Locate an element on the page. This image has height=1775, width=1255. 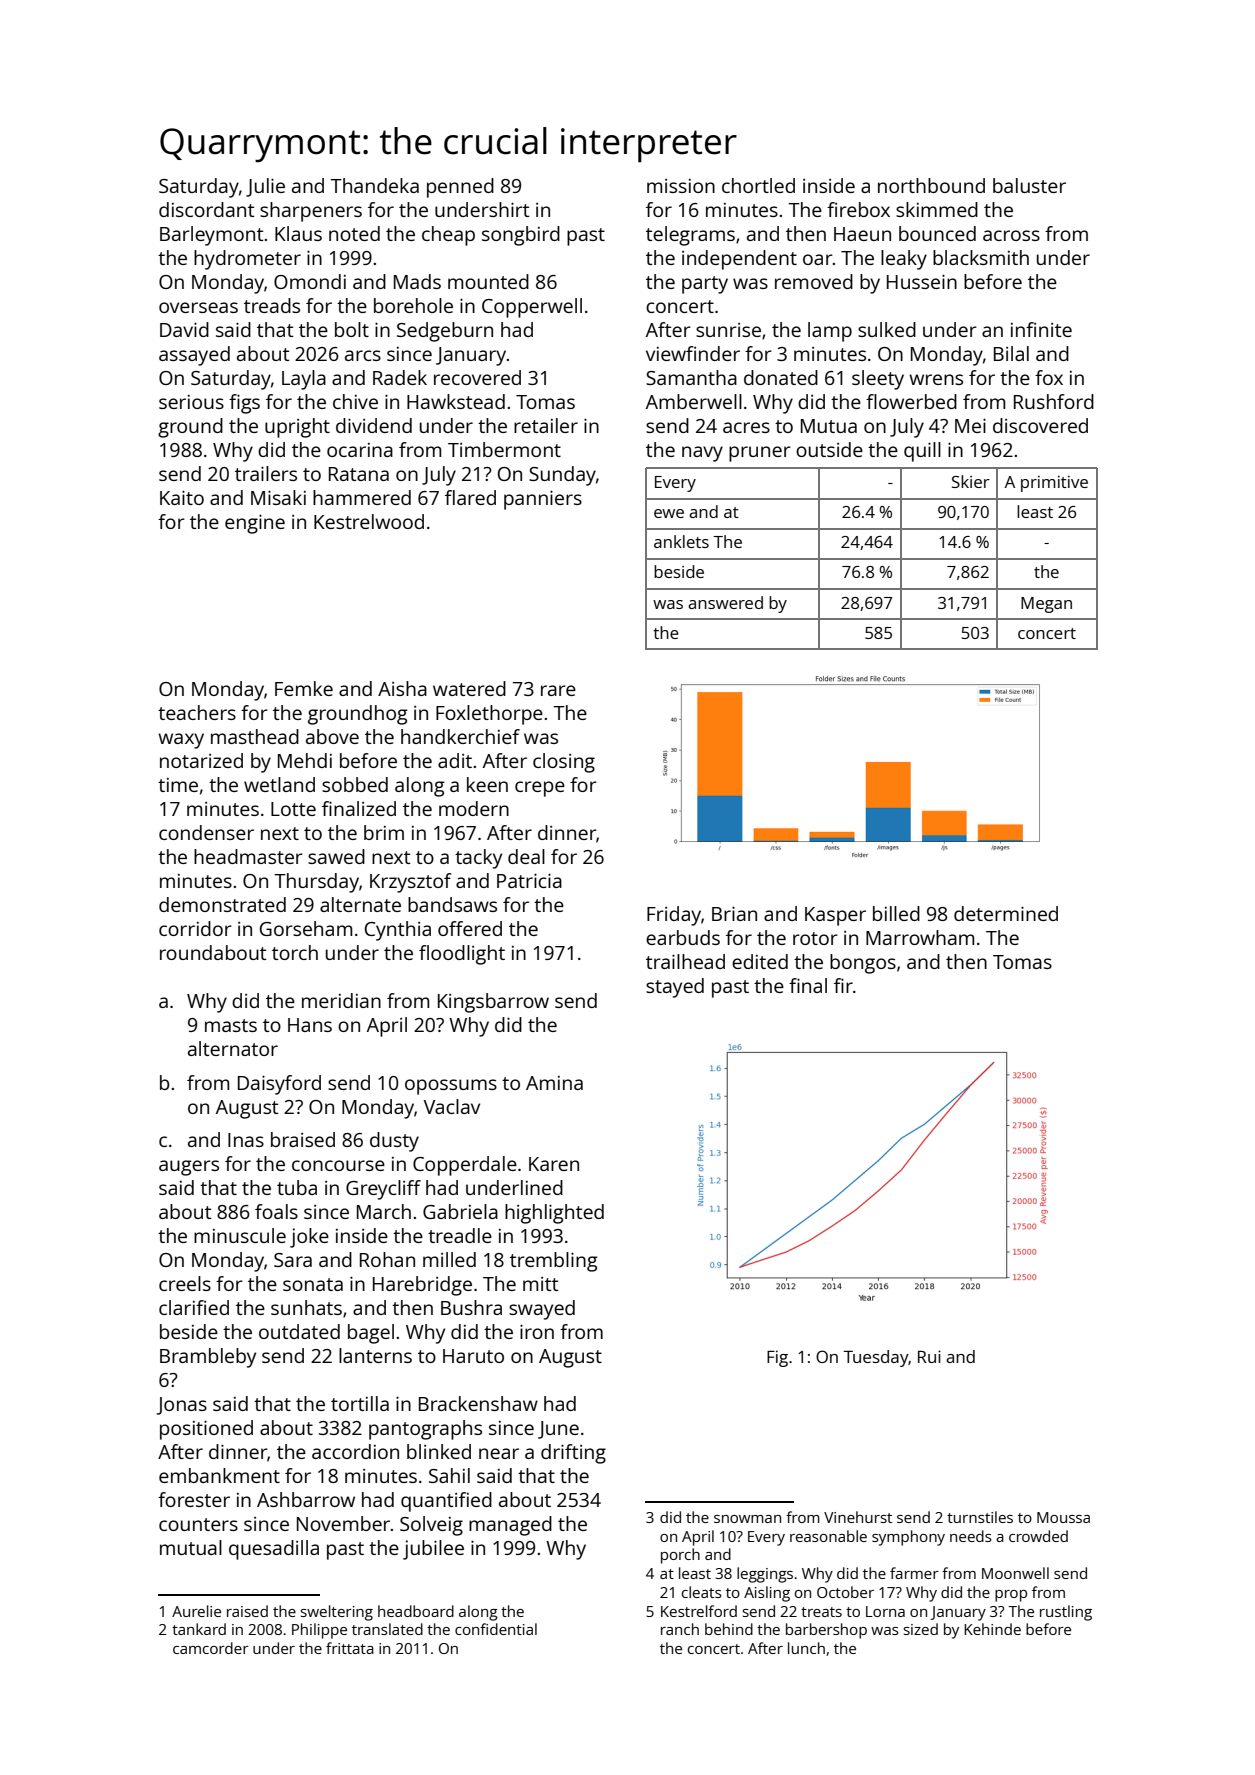
telegrams is located at coordinates (690, 236).
